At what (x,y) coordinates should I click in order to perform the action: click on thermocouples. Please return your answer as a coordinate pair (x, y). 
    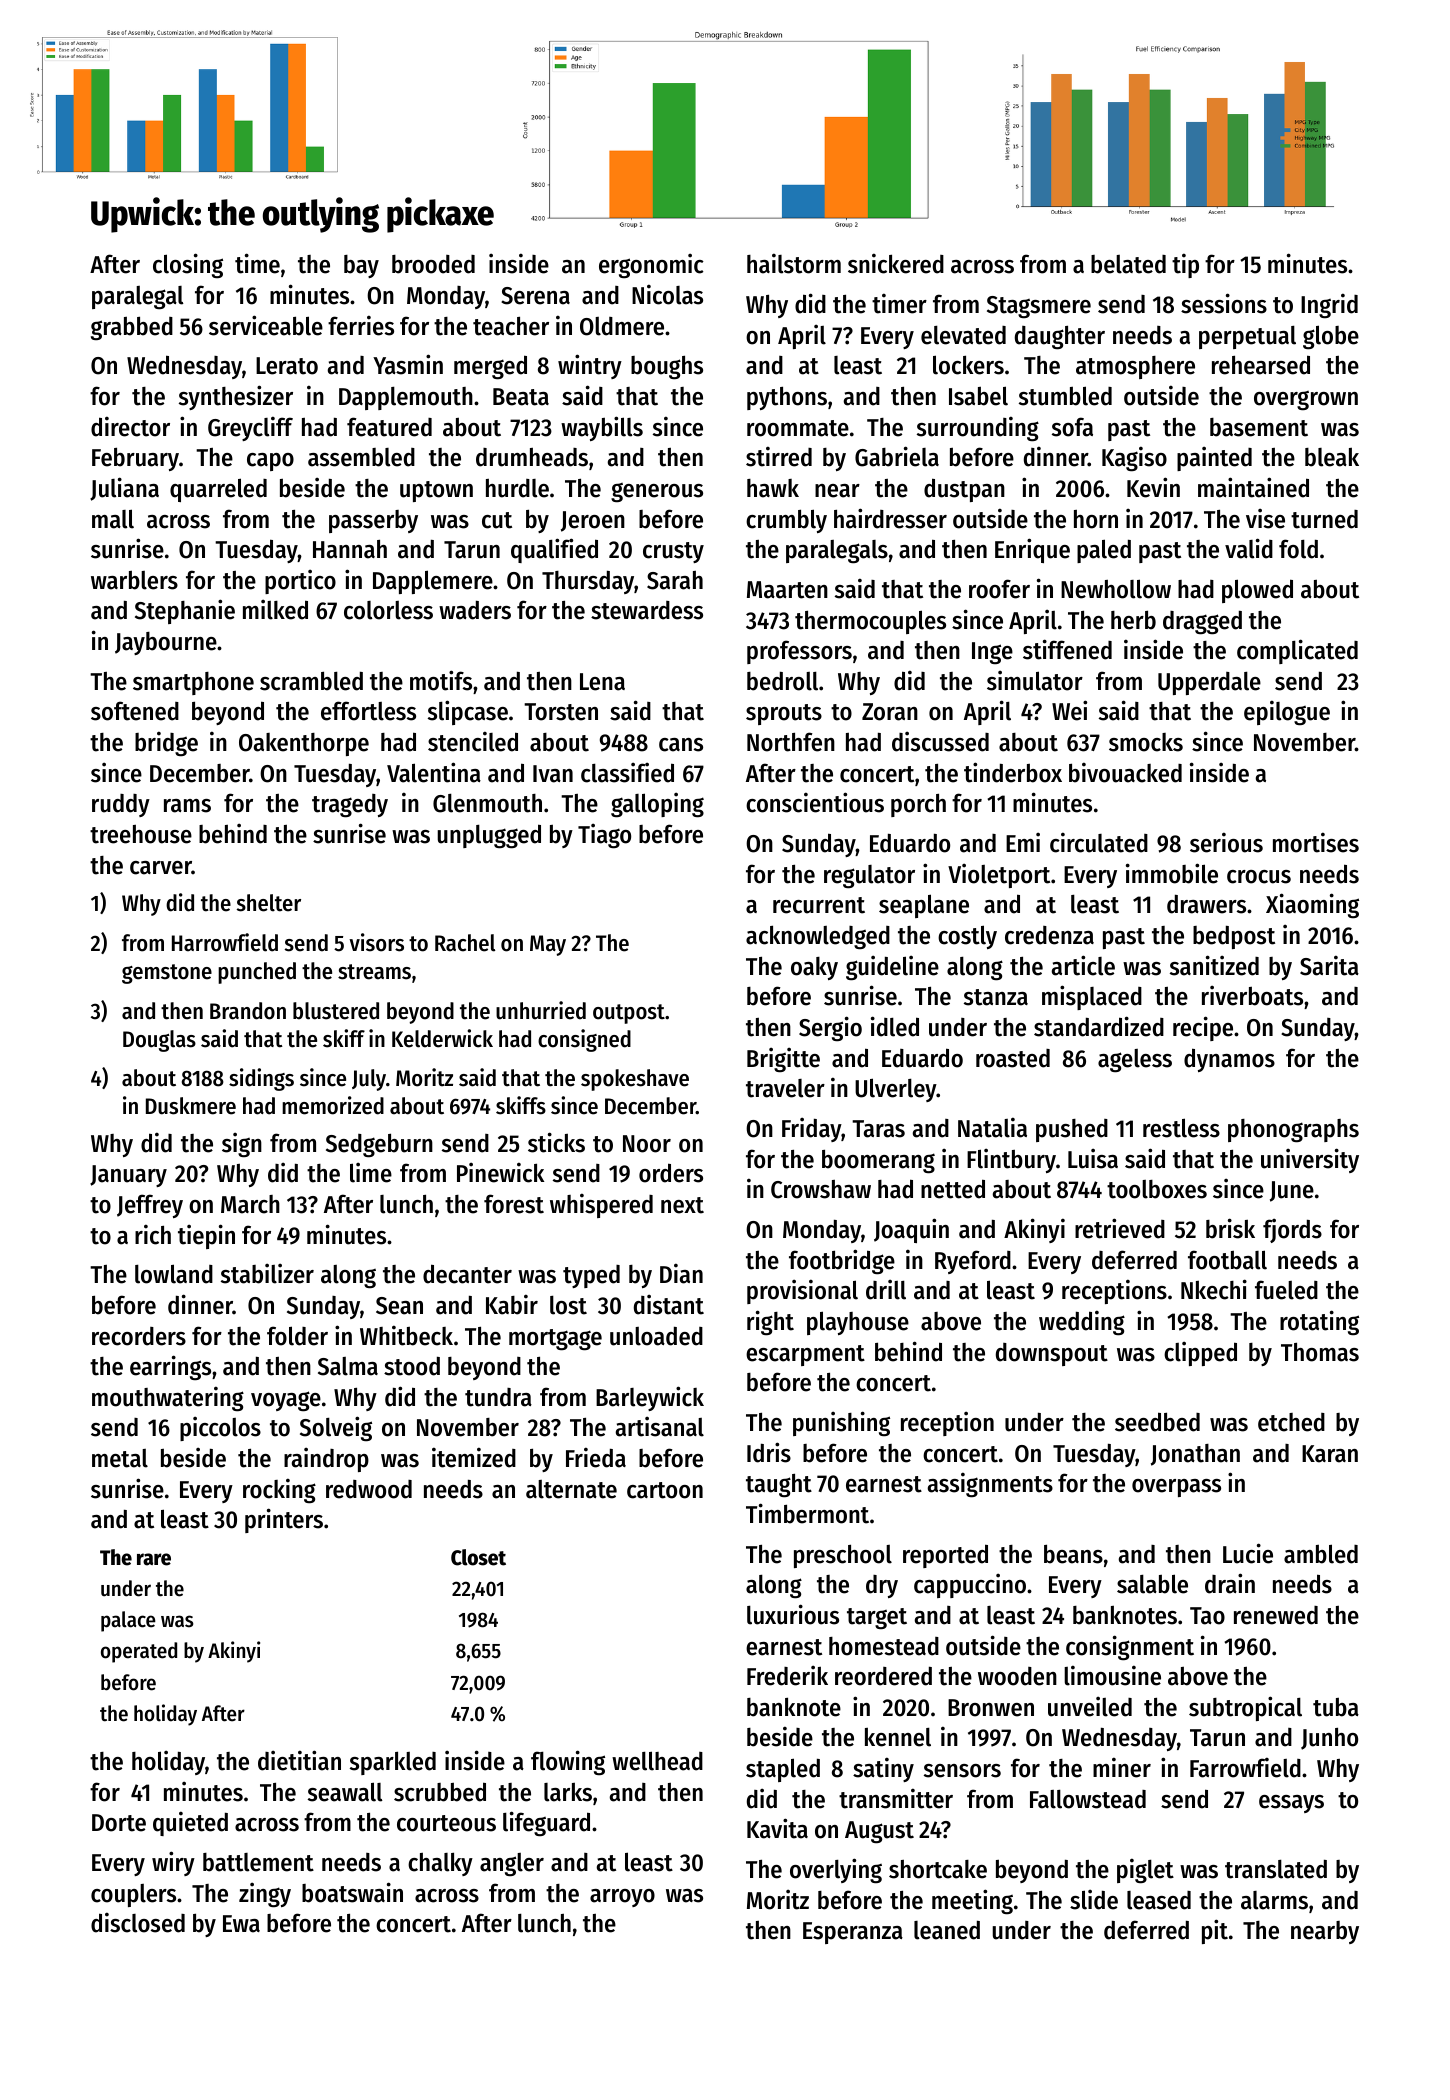
    Looking at the image, I should click on (870, 622).
